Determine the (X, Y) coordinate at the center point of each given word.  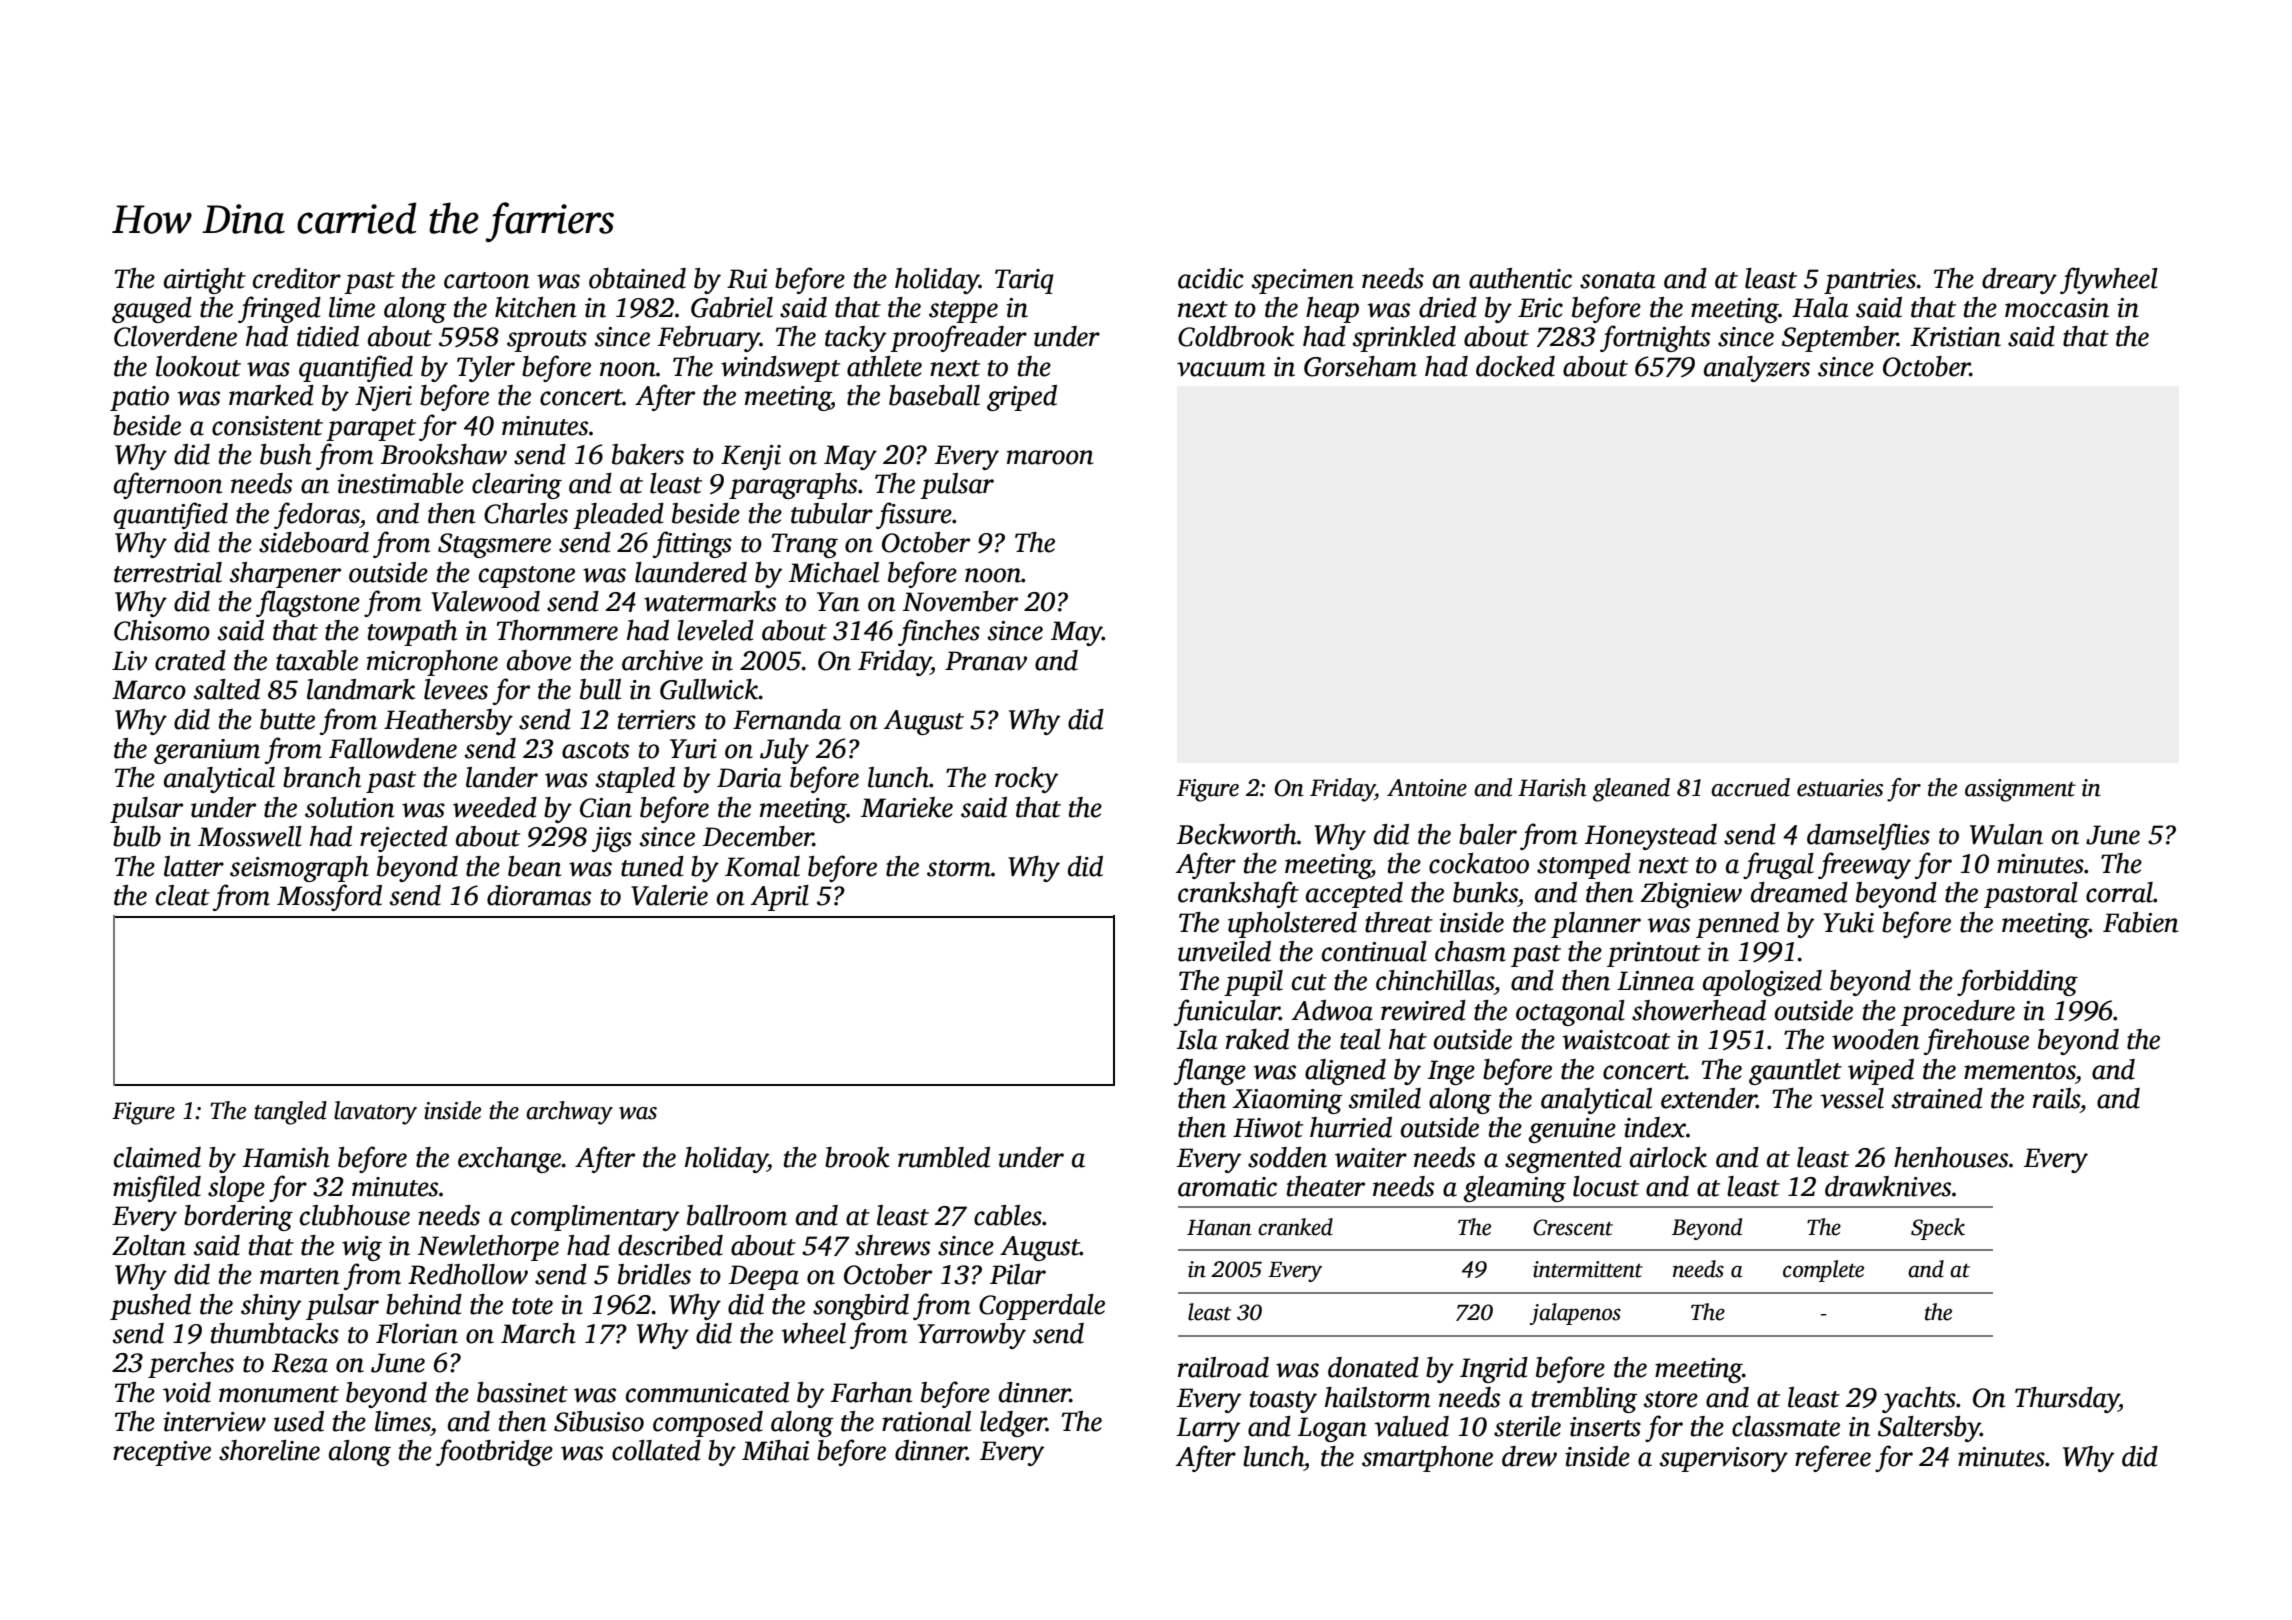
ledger (1013, 1424)
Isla (1197, 1039)
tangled (290, 1113)
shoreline (269, 1450)
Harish (1552, 787)
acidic (1211, 278)
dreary (2019, 281)
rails (2056, 1098)
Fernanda (787, 719)
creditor (297, 278)
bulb (137, 836)
